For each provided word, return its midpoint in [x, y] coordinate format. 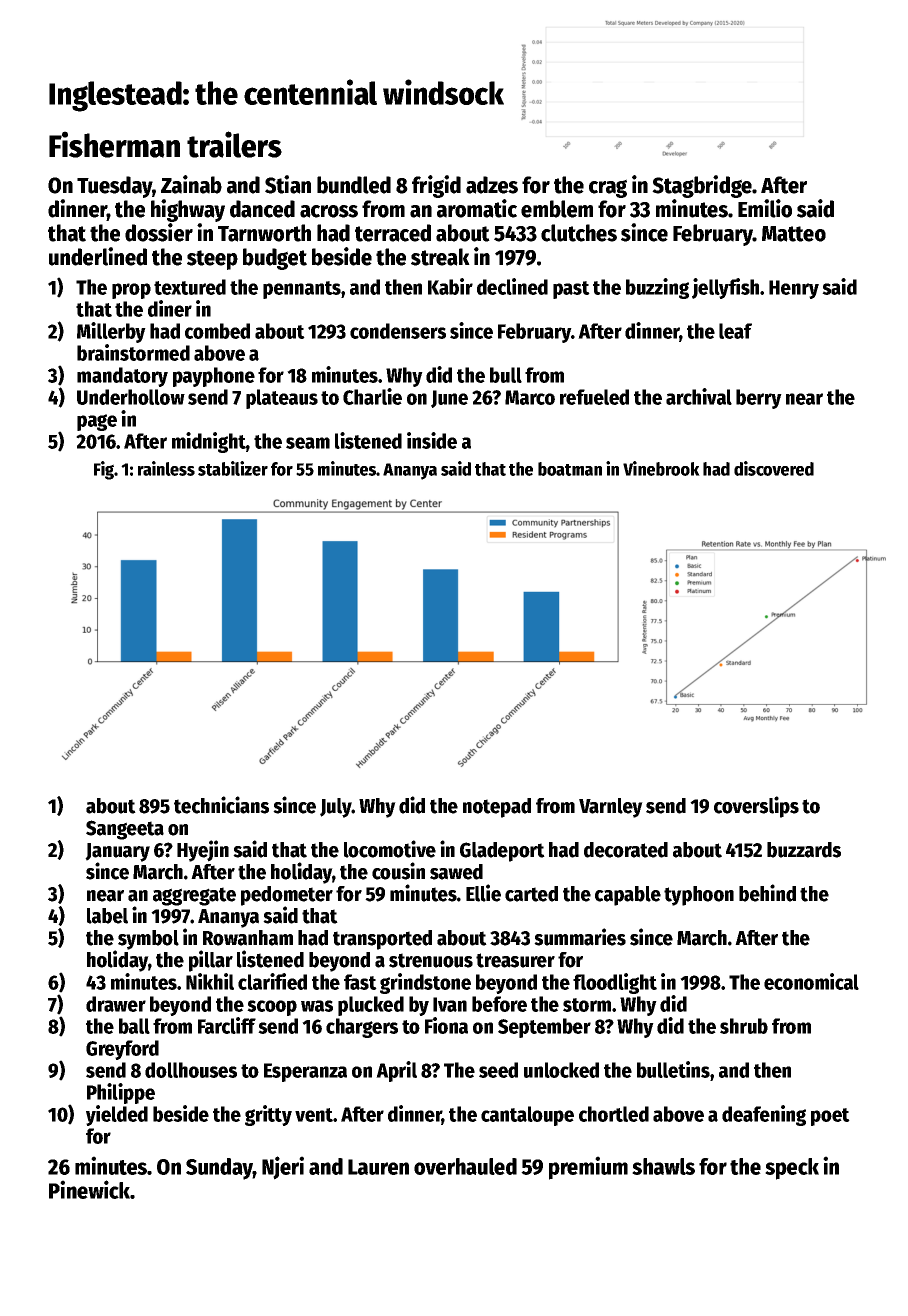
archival [699, 396]
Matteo [794, 234]
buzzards [804, 850]
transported [382, 940]
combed [217, 331]
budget [275, 259]
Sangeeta [125, 830]
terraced [393, 233]
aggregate [194, 896]
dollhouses [191, 1070]
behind [767, 893]
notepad [497, 808]
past [571, 290]
